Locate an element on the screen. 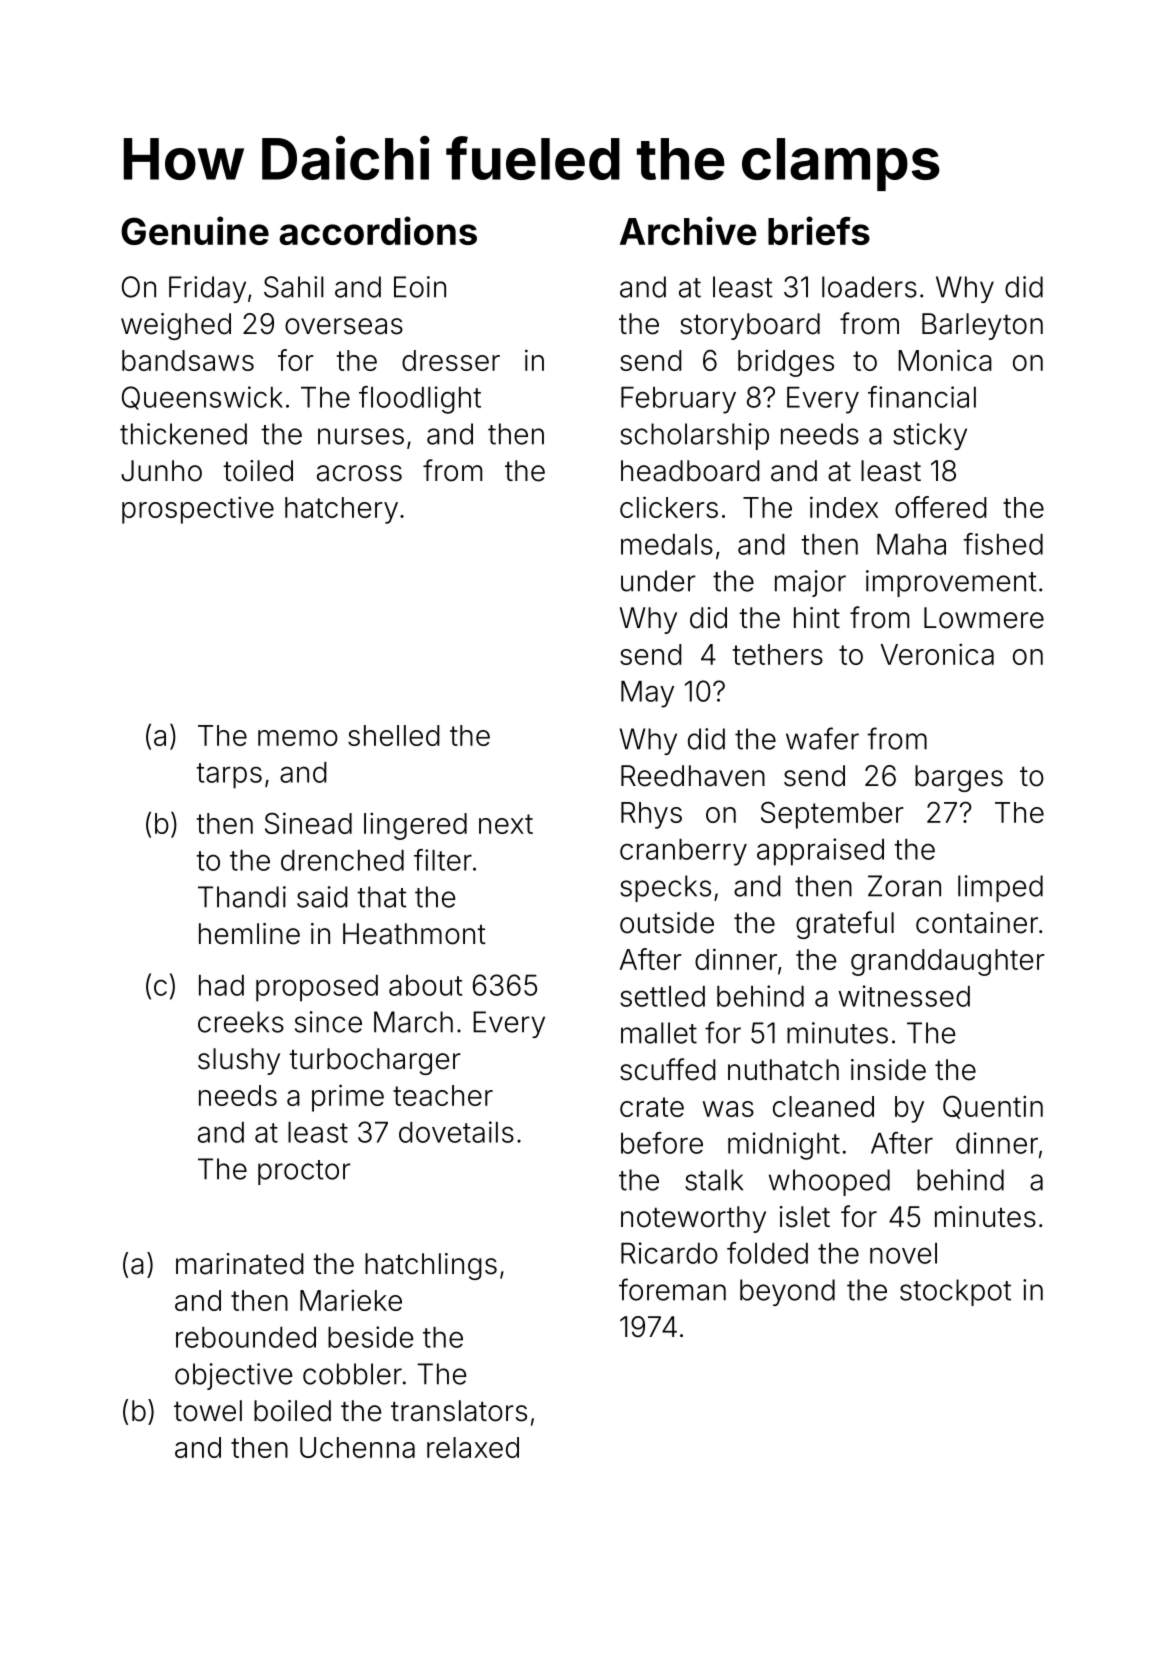  cobbler is located at coordinates (352, 1374).
